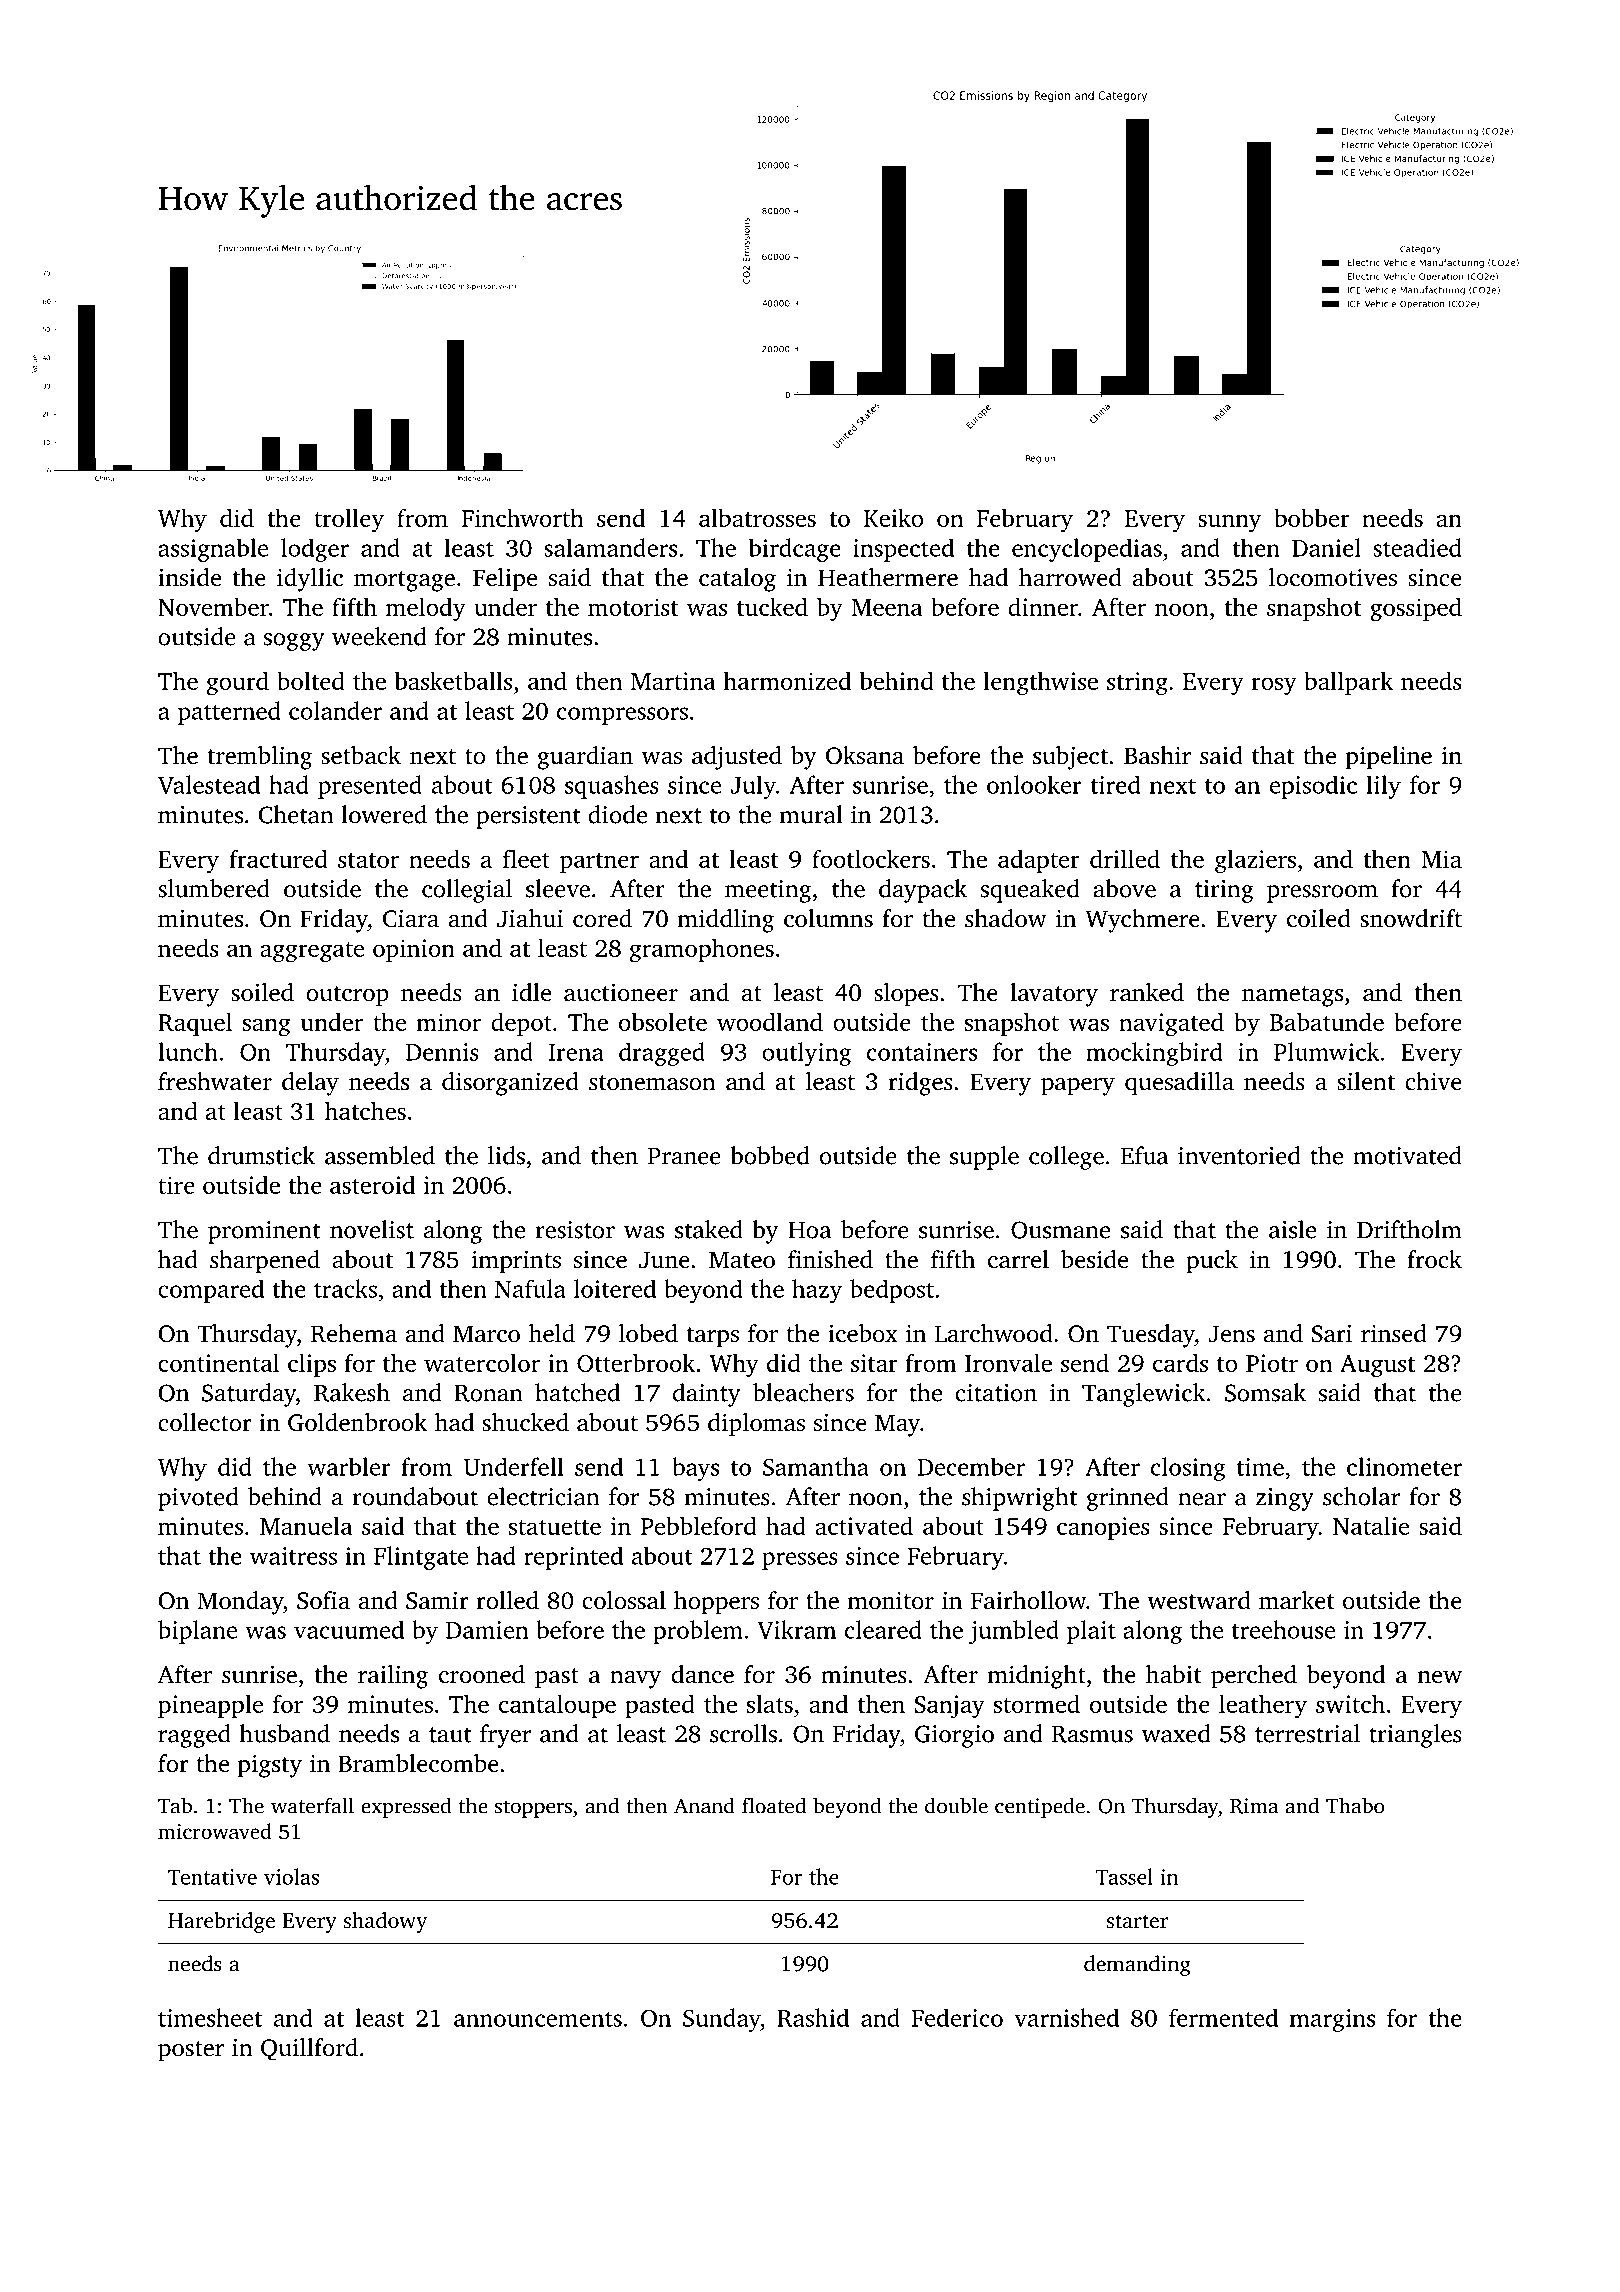 The width and height of the page is (1620, 2292). What do you see at coordinates (393, 1677) in the page?
I see `railing` at bounding box center [393, 1677].
